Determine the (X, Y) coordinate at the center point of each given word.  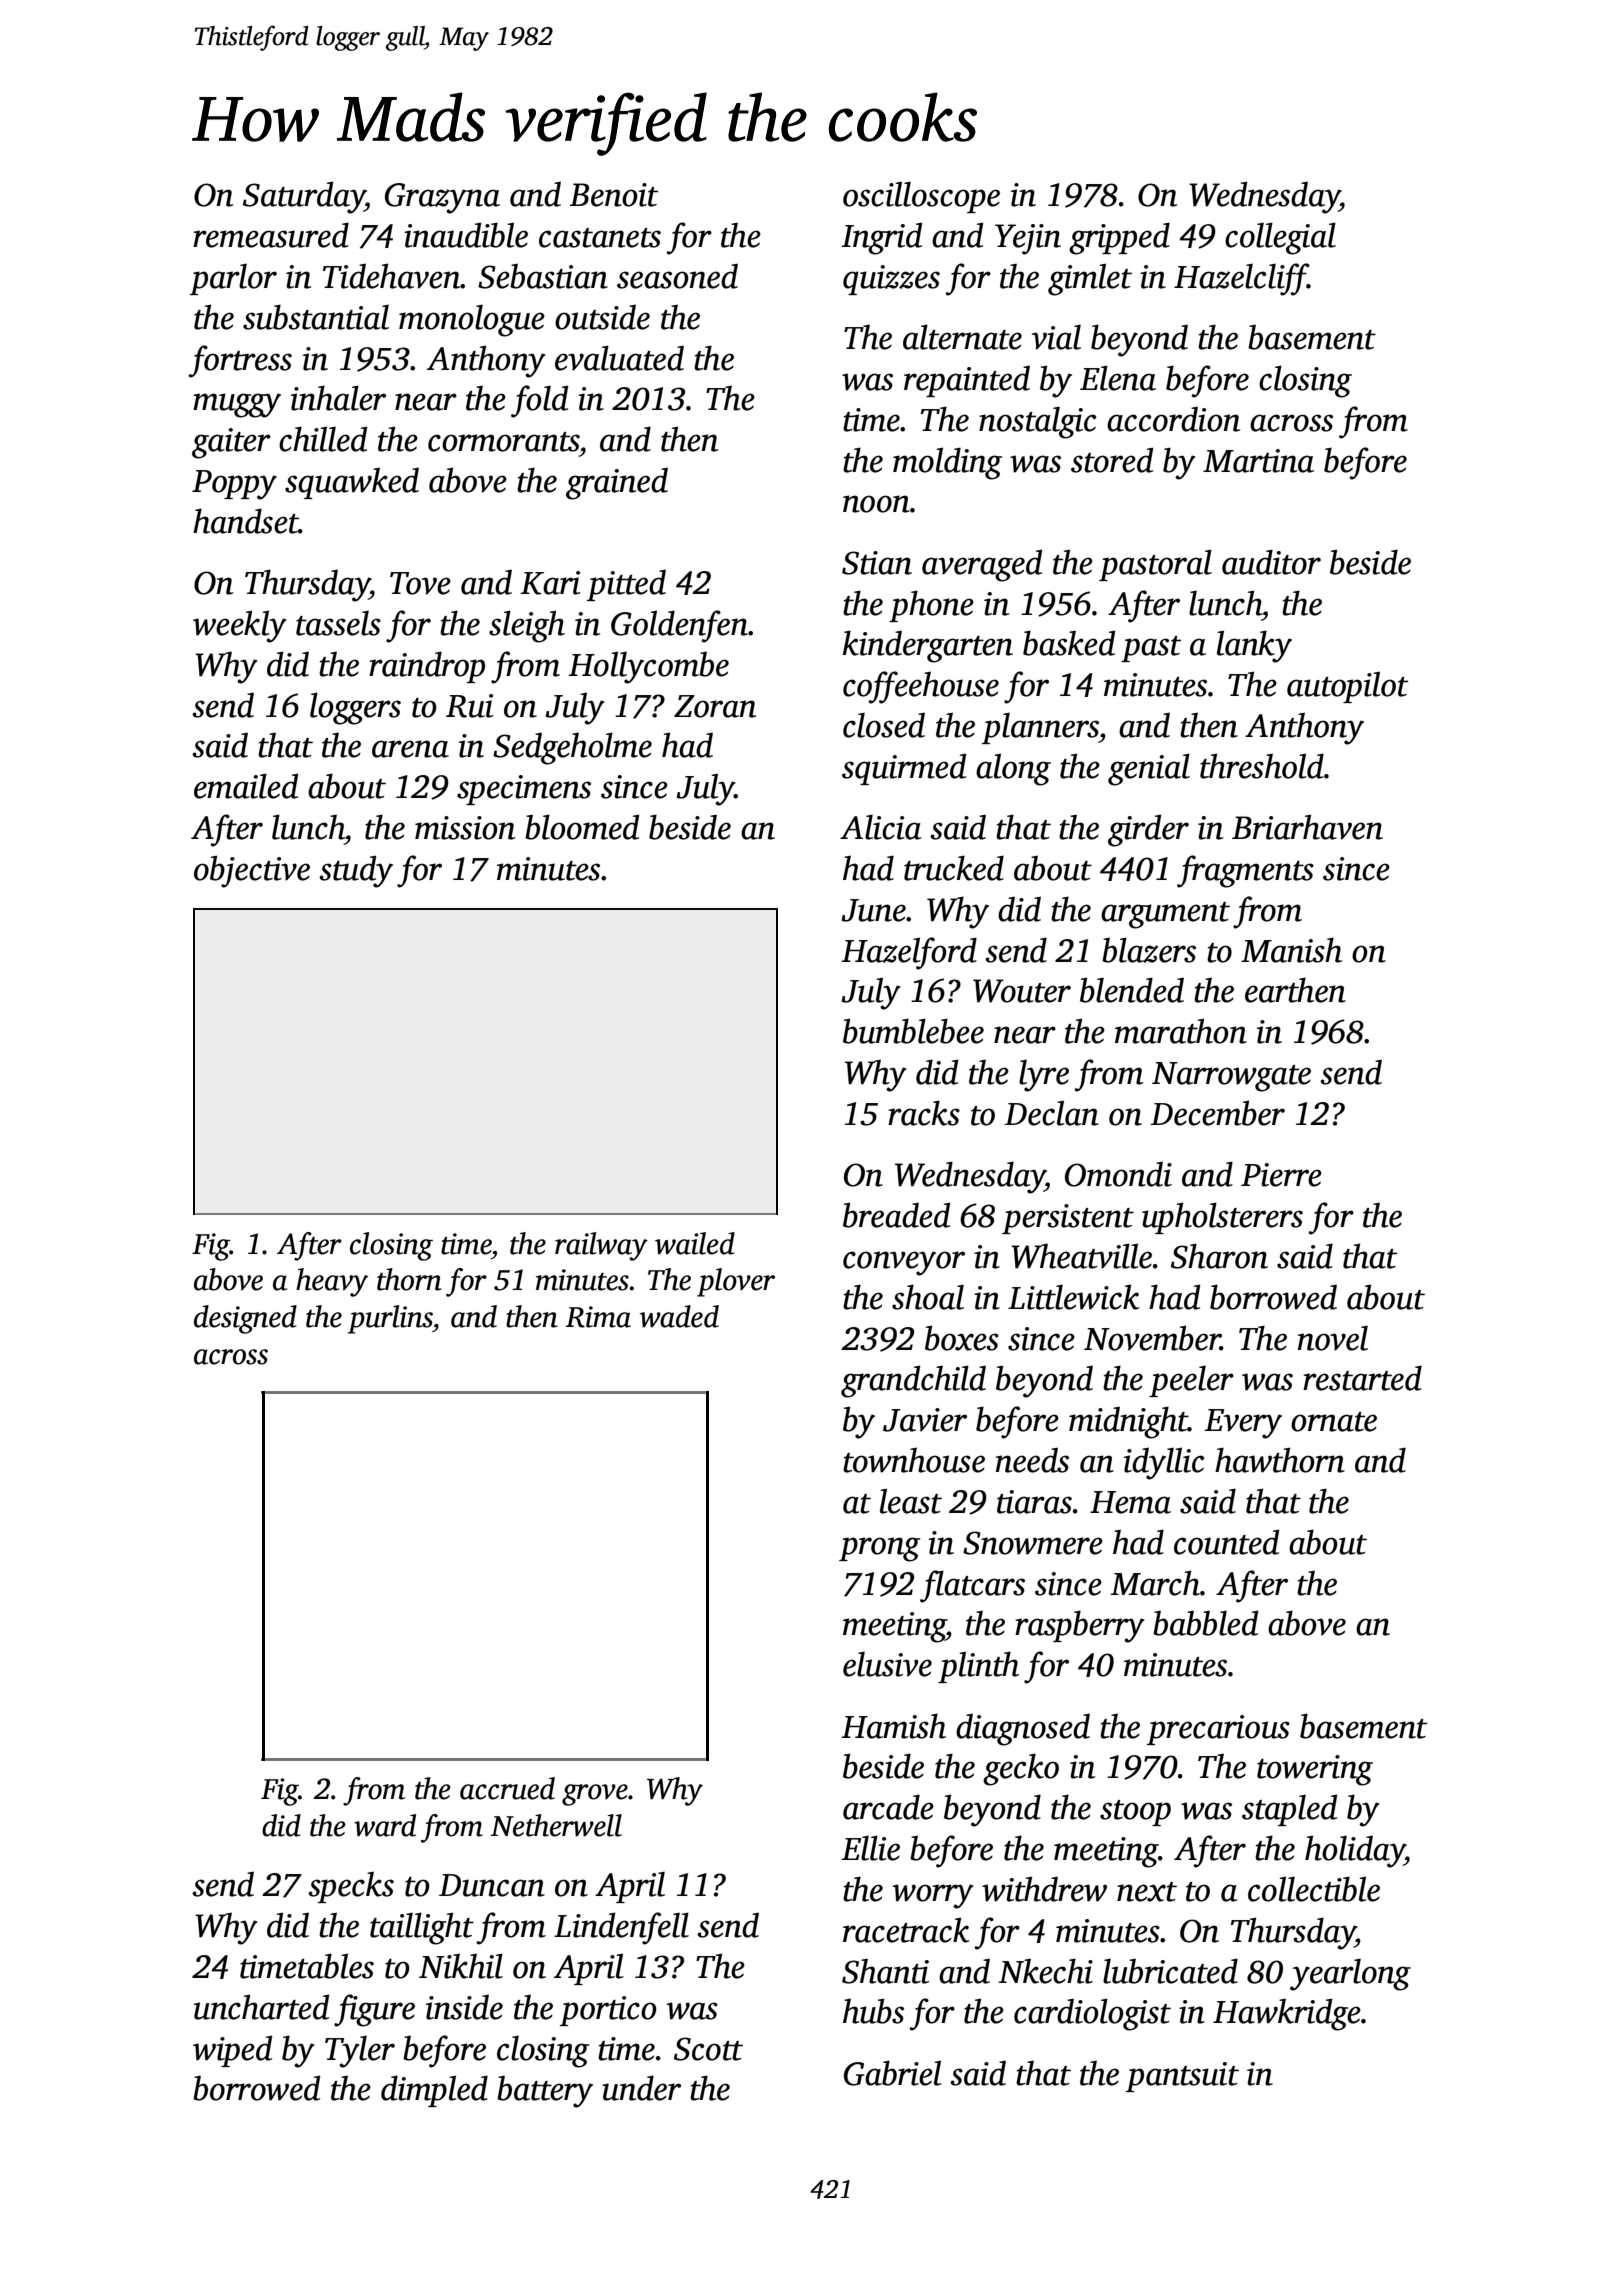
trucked (954, 868)
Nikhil (461, 1966)
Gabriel (893, 2073)
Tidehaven (392, 276)
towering (1315, 1770)
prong (879, 1549)
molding (947, 463)
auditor (1271, 562)
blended (1132, 990)
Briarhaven (1307, 827)
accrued (507, 1788)
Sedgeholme (572, 748)
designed (245, 1319)
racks (924, 1113)
